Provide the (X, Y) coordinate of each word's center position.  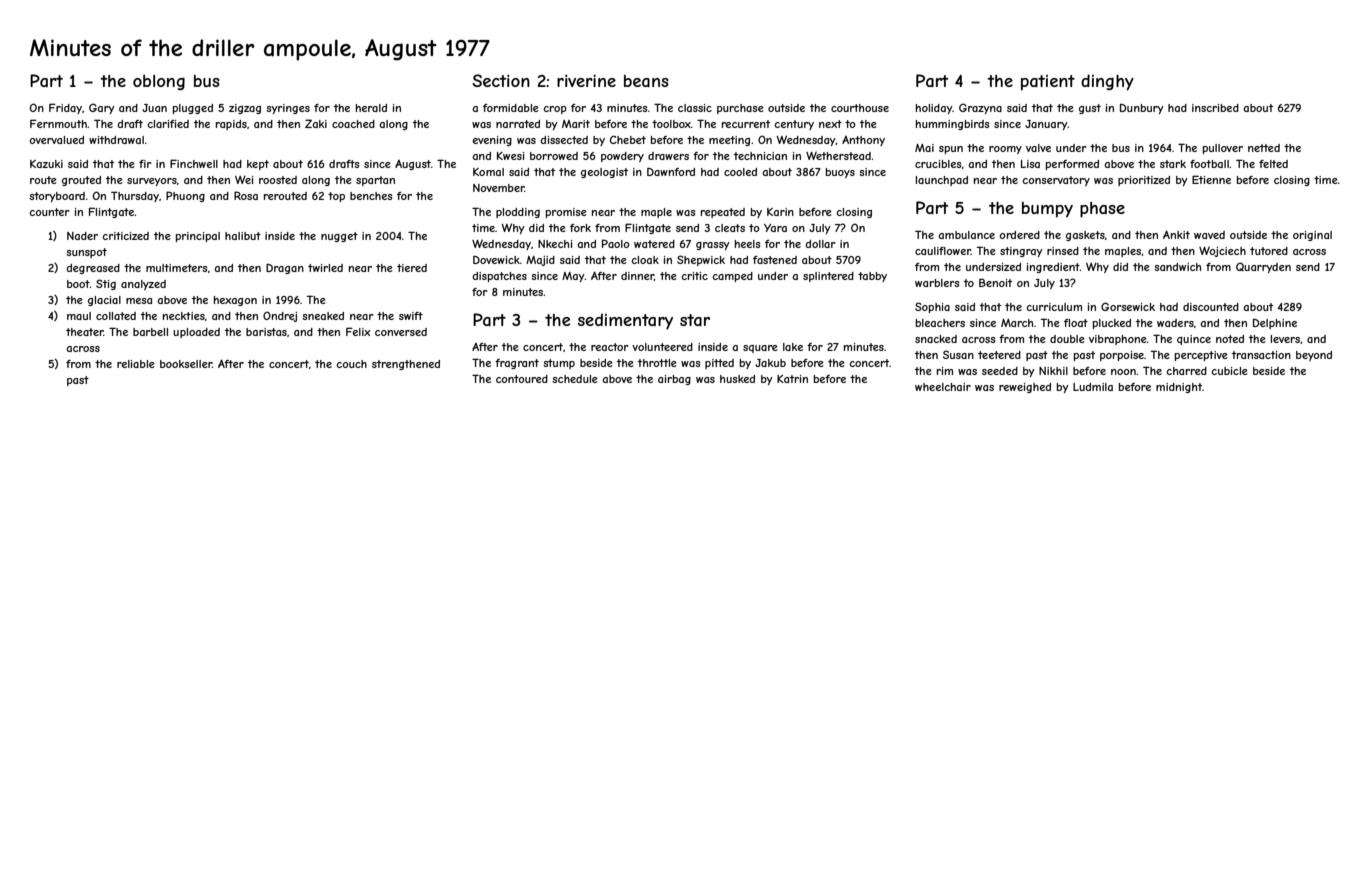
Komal (488, 172)
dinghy (1107, 82)
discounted (1211, 307)
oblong (159, 82)
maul (79, 316)
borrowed (554, 156)
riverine (586, 81)
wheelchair (943, 387)
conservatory (1056, 181)
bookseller (186, 364)
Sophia (932, 307)
